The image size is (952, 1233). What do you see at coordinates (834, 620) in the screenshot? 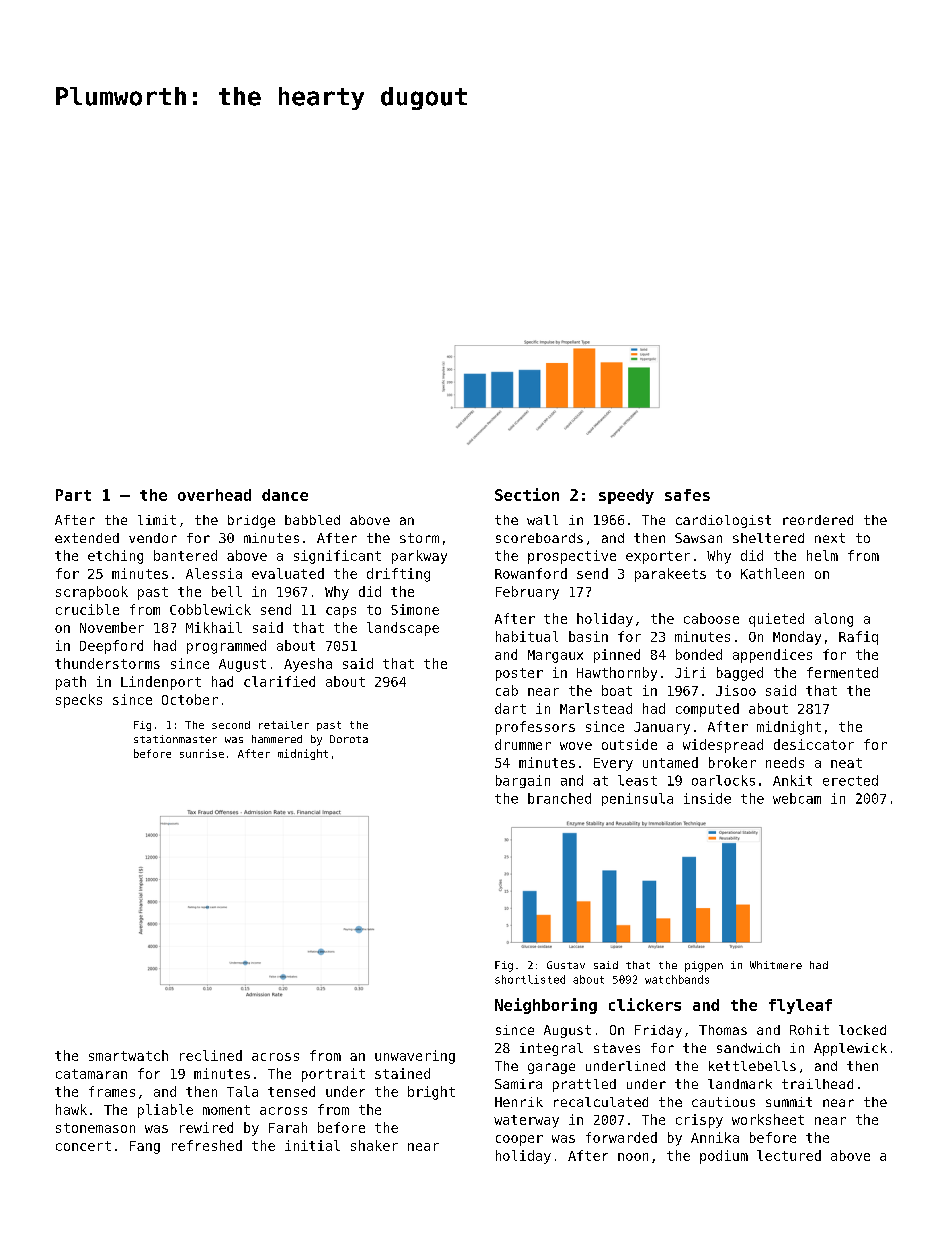
I see `along` at bounding box center [834, 620].
